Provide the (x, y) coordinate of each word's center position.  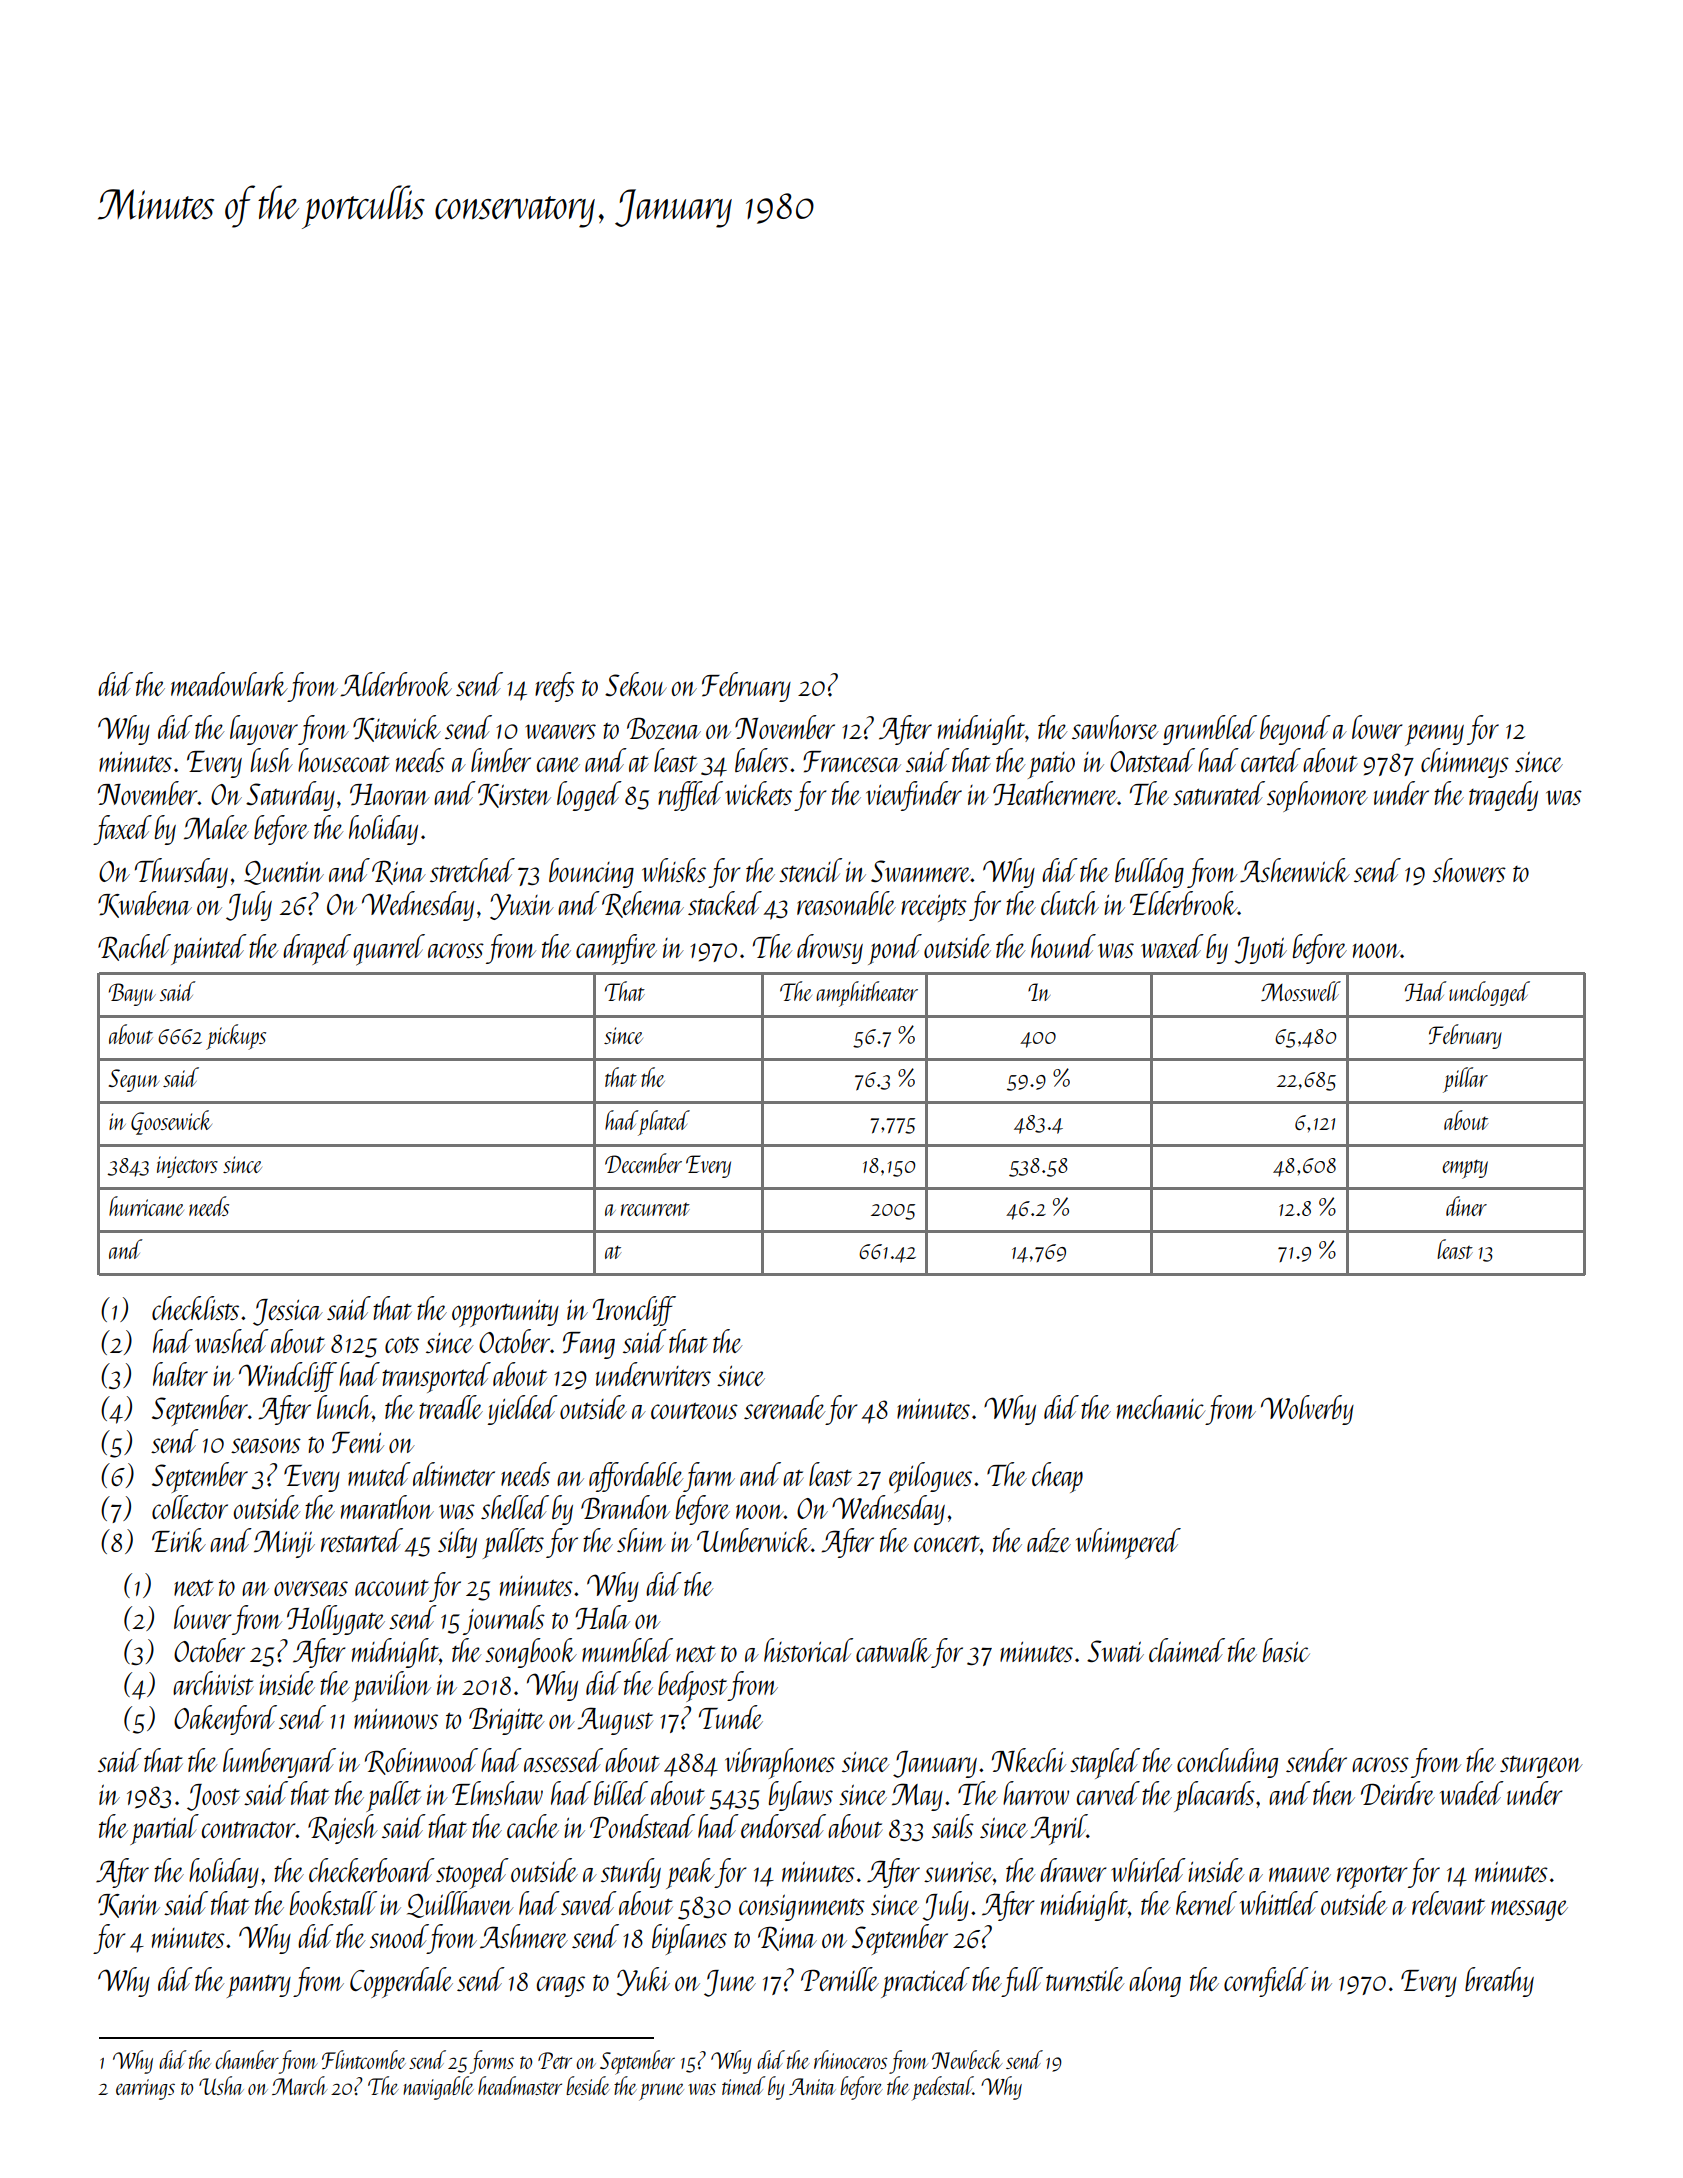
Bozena (664, 728)
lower (1377, 727)
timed (744, 2085)
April (1058, 1829)
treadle (451, 1407)
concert (947, 1543)
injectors (187, 1167)
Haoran (390, 795)
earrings (145, 2089)
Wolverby (1307, 1410)
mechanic (1161, 1407)
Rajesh (343, 1829)
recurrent (655, 1209)
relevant (1448, 1903)
